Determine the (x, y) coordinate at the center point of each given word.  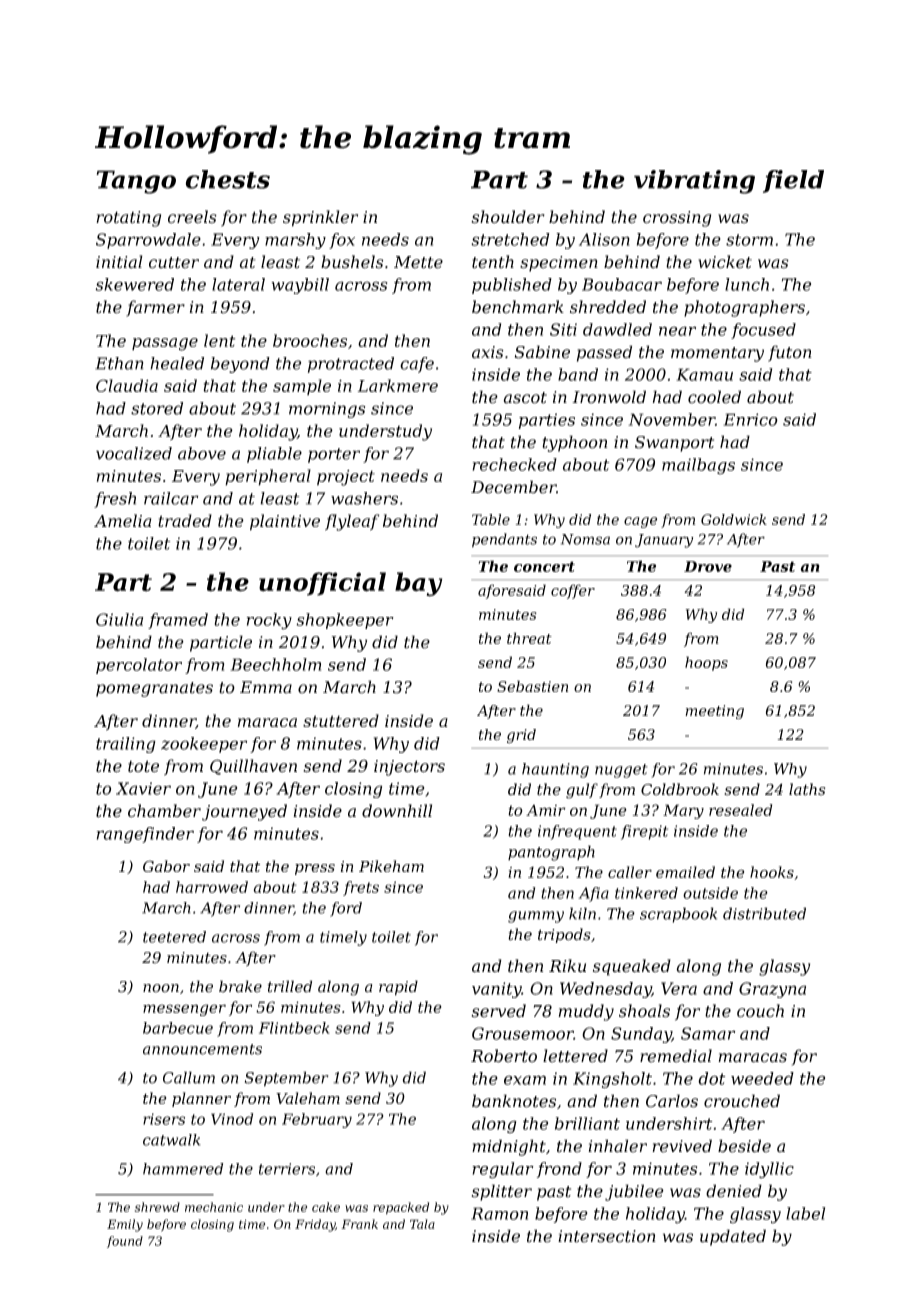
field (793, 181)
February (317, 1120)
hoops (706, 663)
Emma (266, 687)
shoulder (508, 217)
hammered (183, 1169)
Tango (136, 182)
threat (529, 638)
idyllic (769, 1170)
